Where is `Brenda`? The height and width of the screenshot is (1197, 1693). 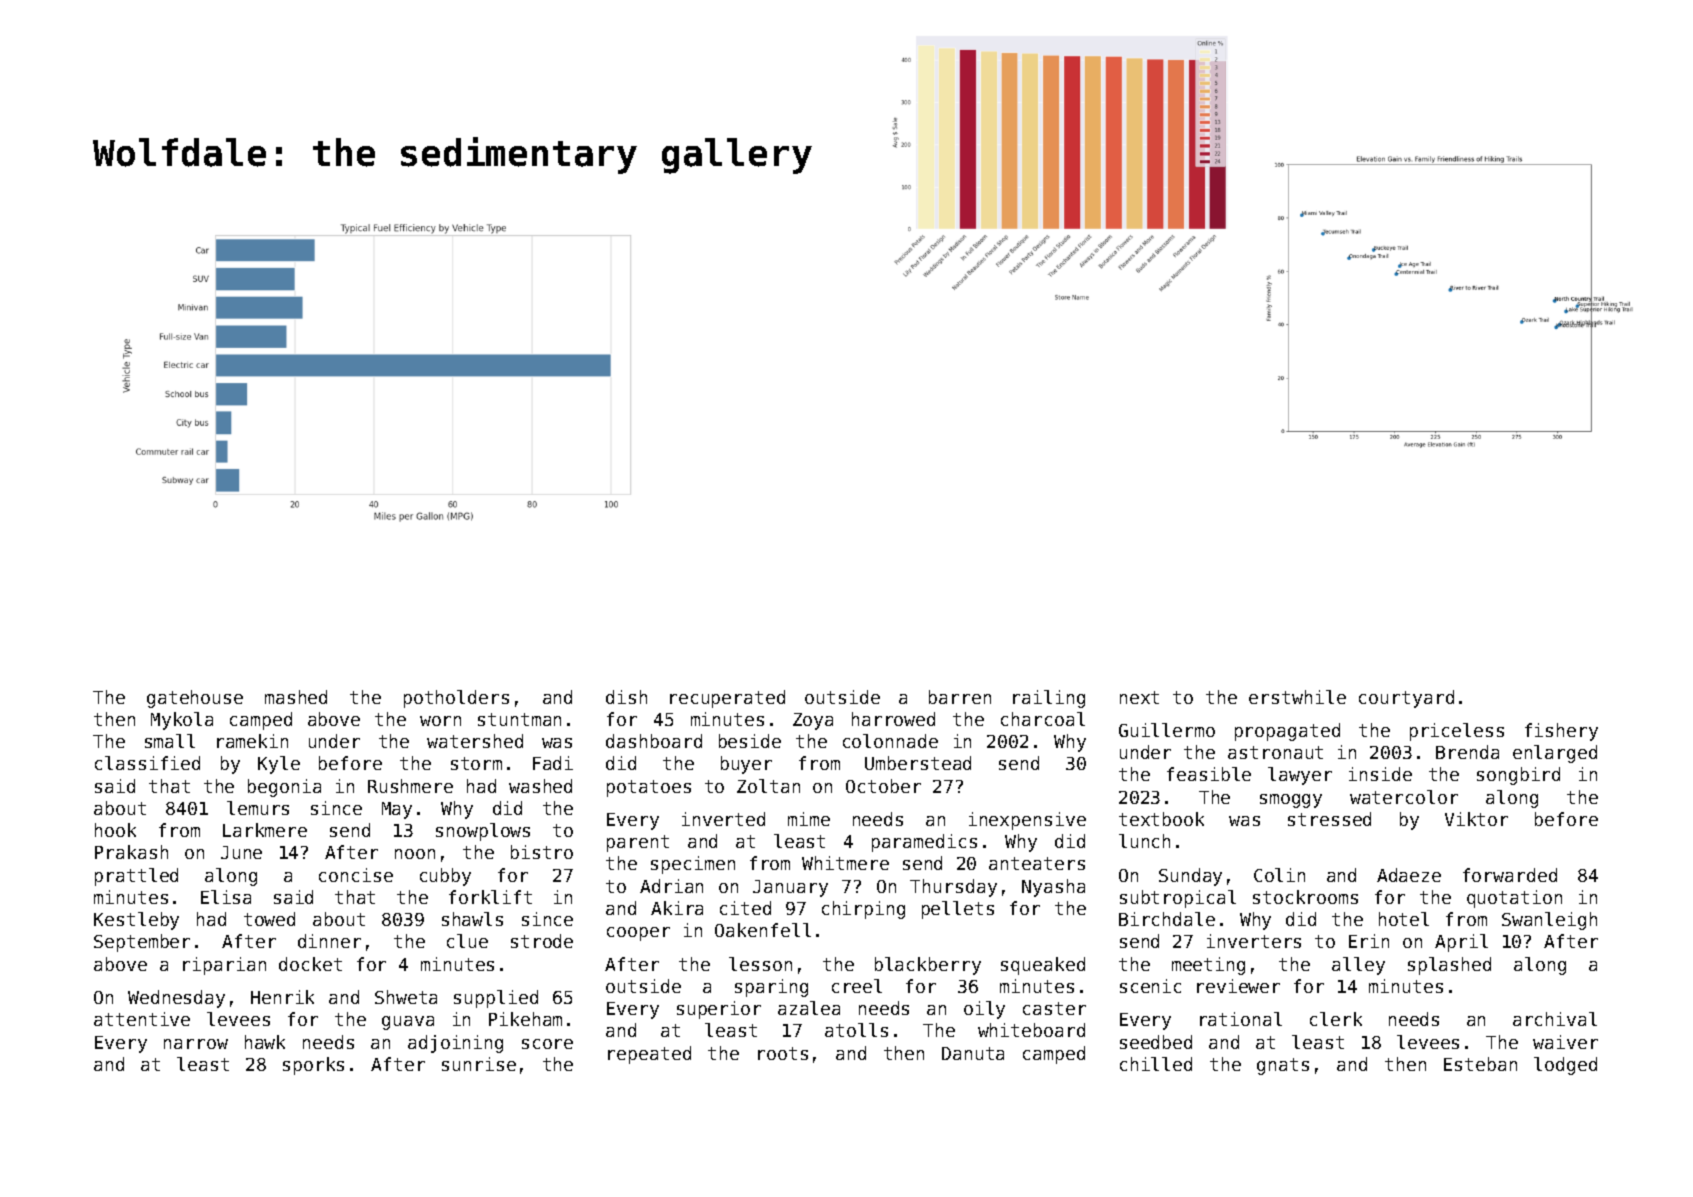 Brenda is located at coordinates (1467, 752).
